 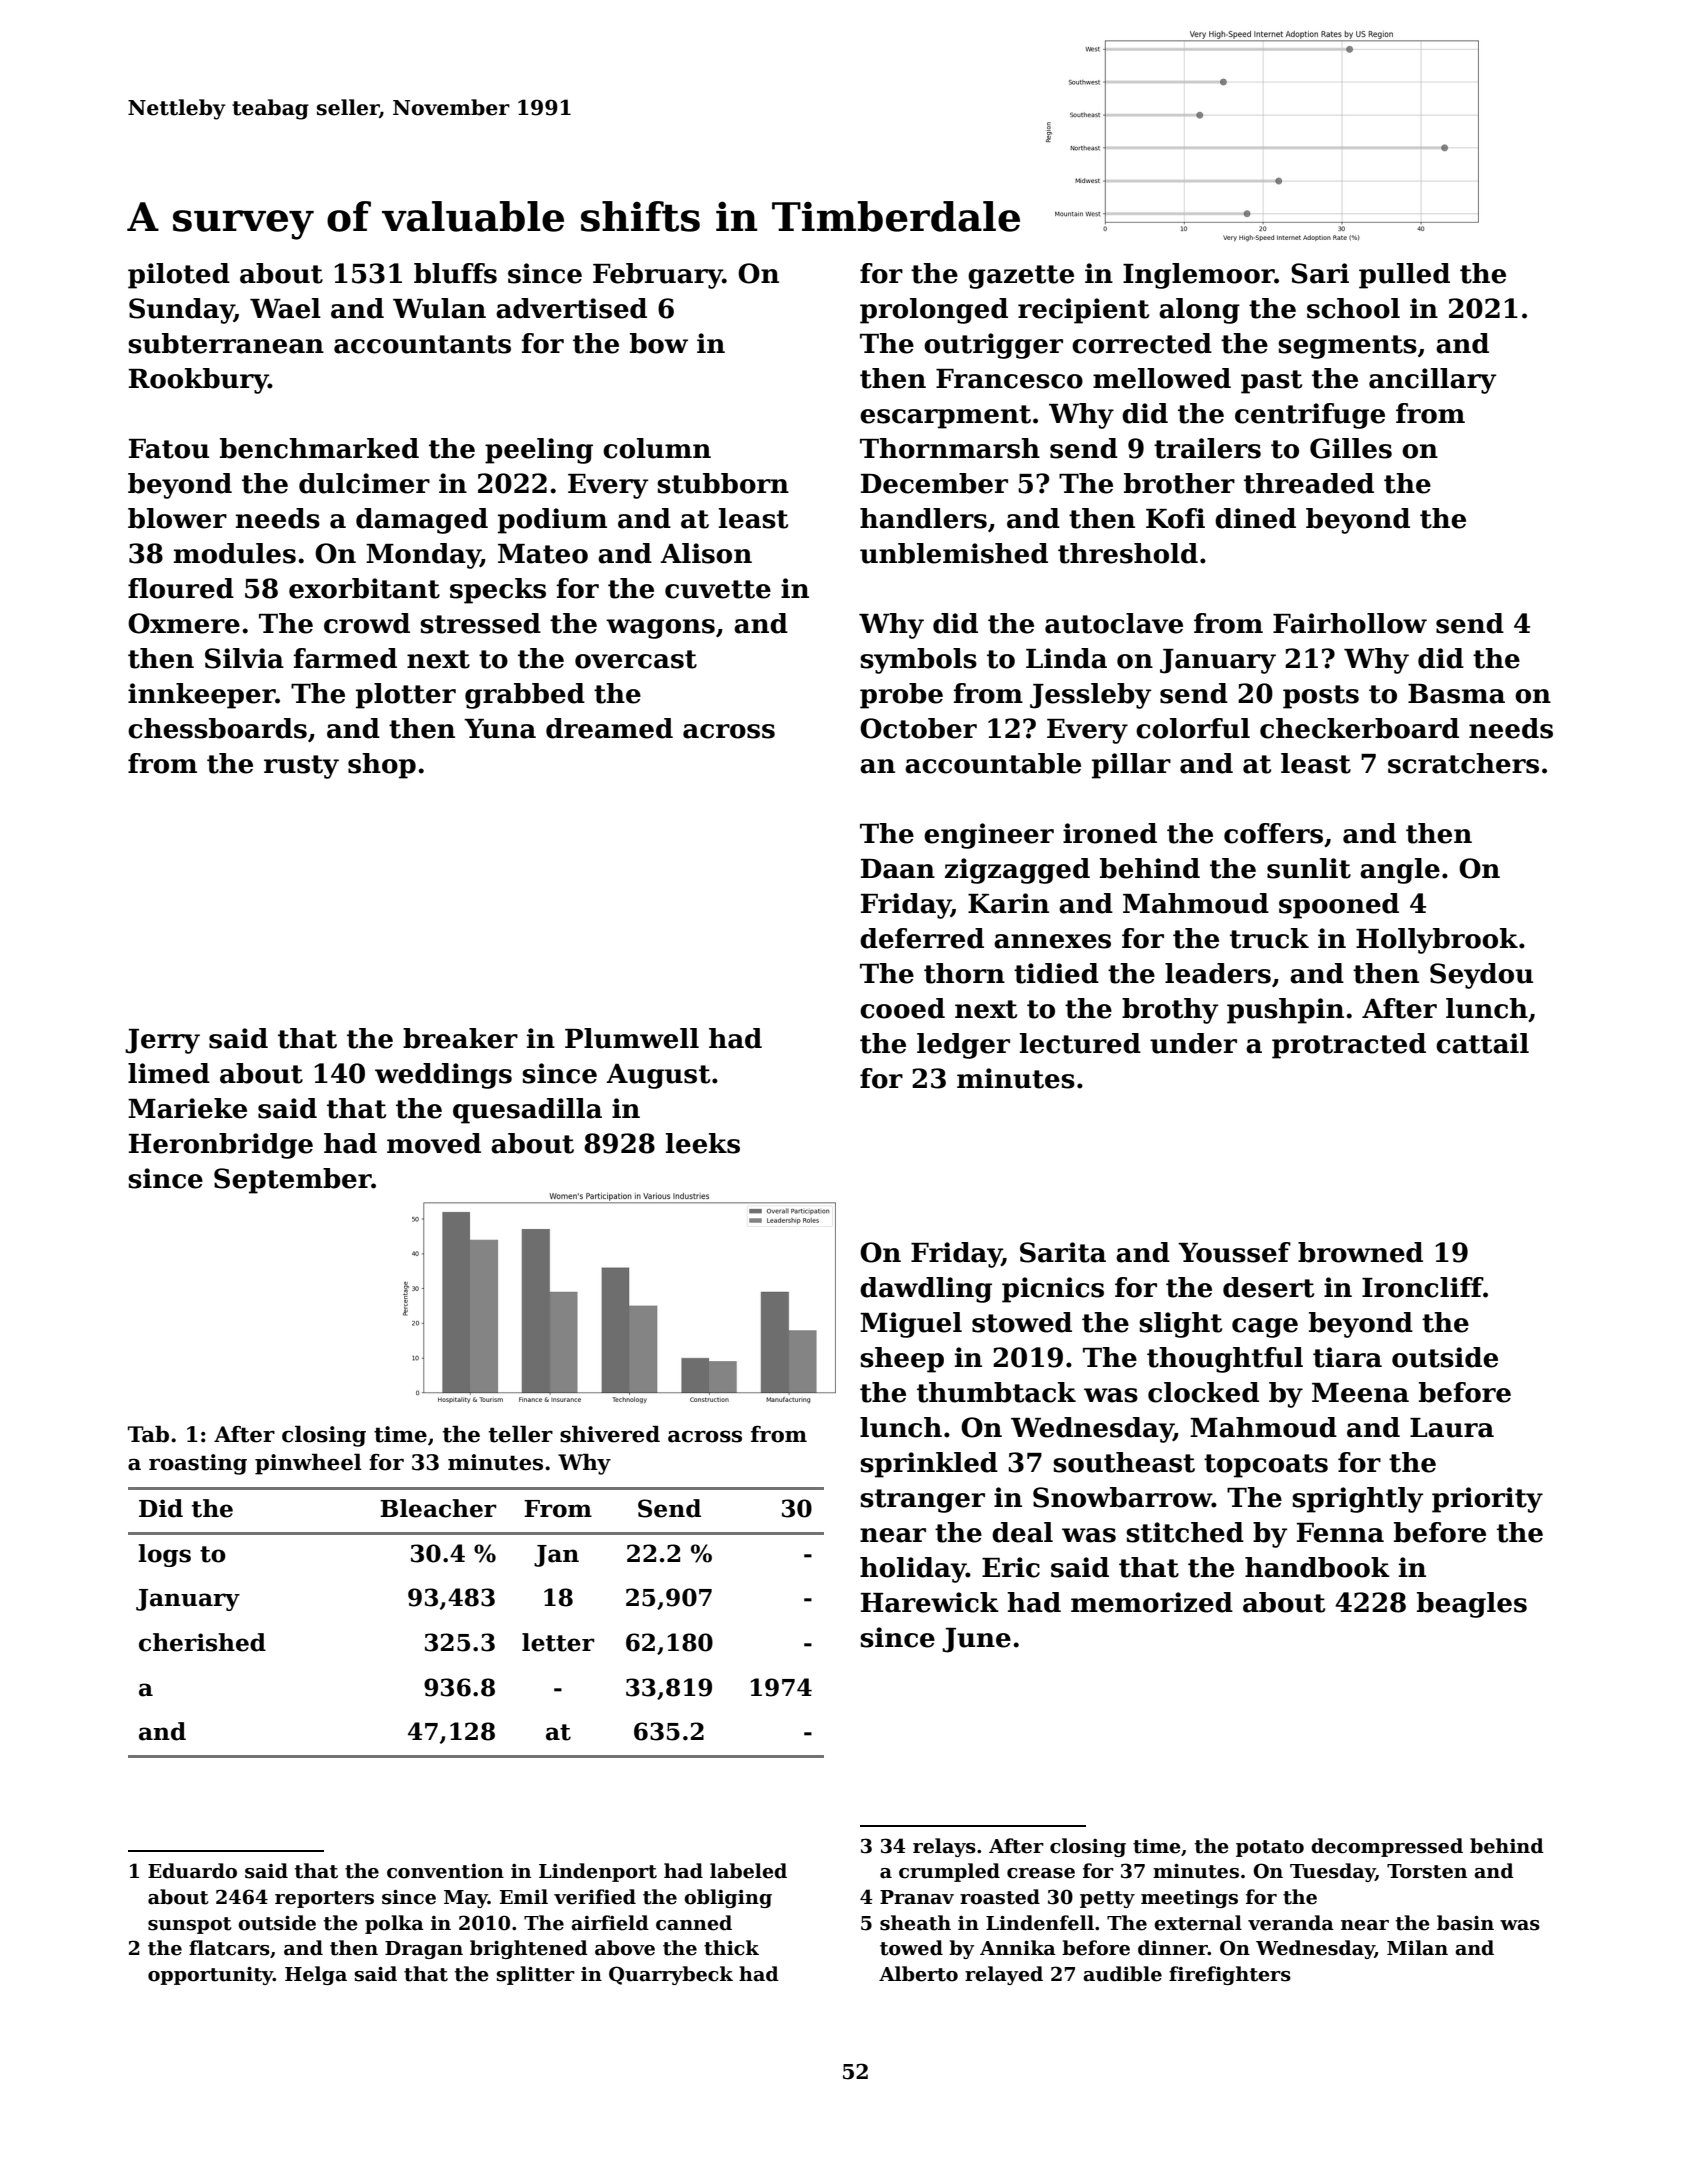 What do you see at coordinates (1021, 277) in the document?
I see `gazette` at bounding box center [1021, 277].
